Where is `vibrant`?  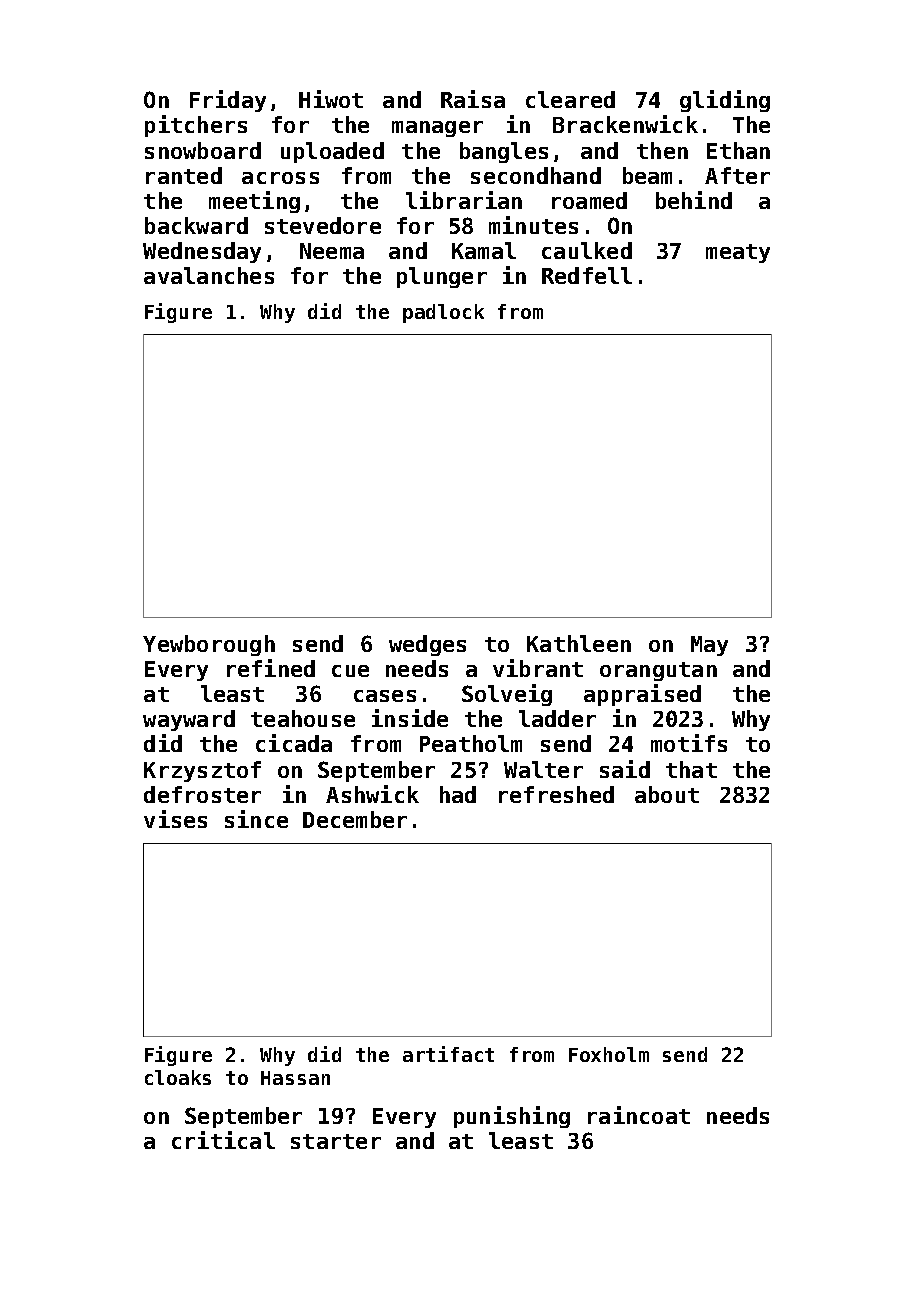 vibrant is located at coordinates (538, 668).
